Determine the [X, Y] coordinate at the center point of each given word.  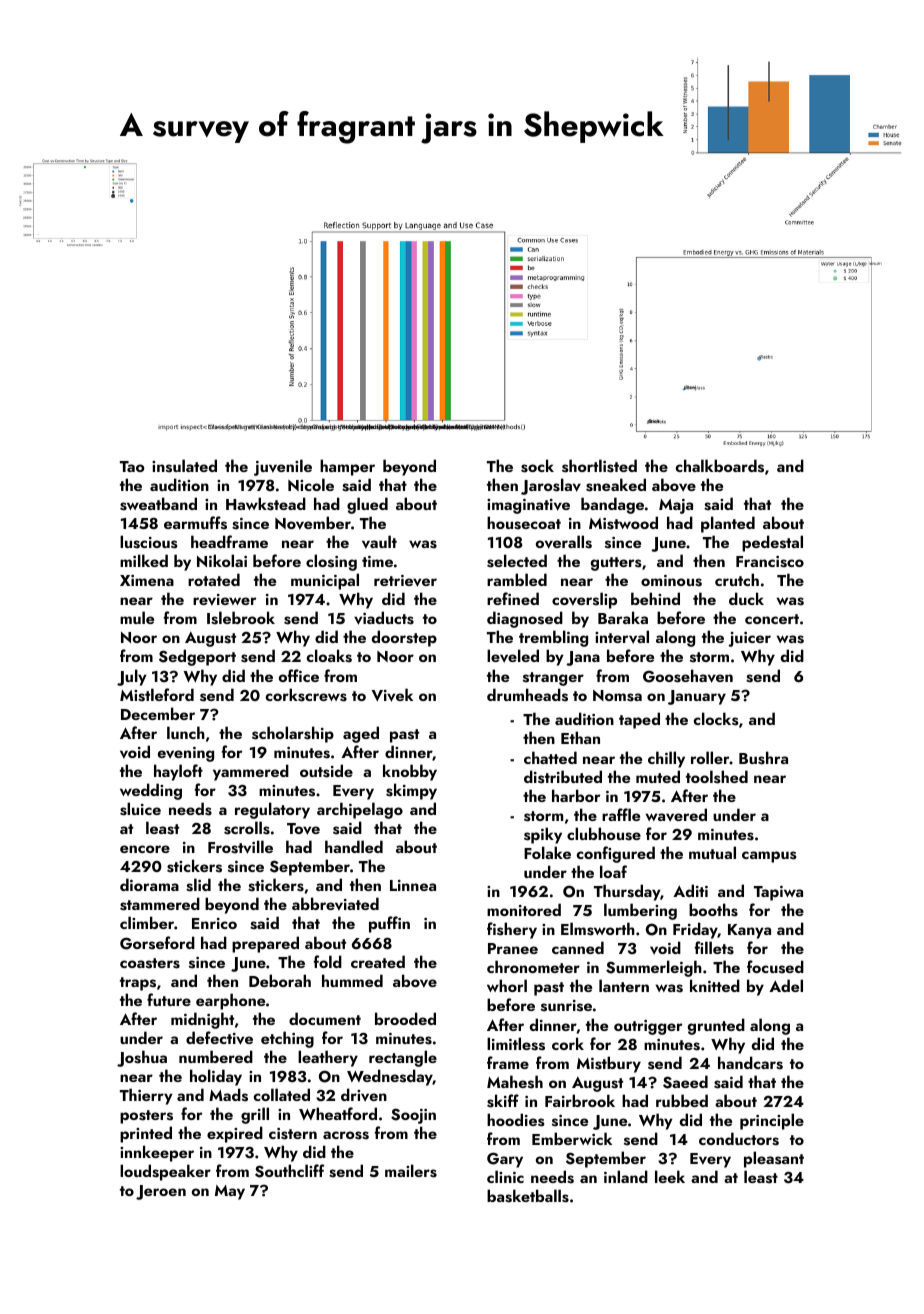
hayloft [178, 772]
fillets [714, 948]
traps [138, 984]
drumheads [527, 695]
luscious [148, 542]
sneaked [616, 485]
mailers [411, 1171]
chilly [666, 759]
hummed [352, 980]
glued [367, 505]
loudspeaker [165, 1172]
